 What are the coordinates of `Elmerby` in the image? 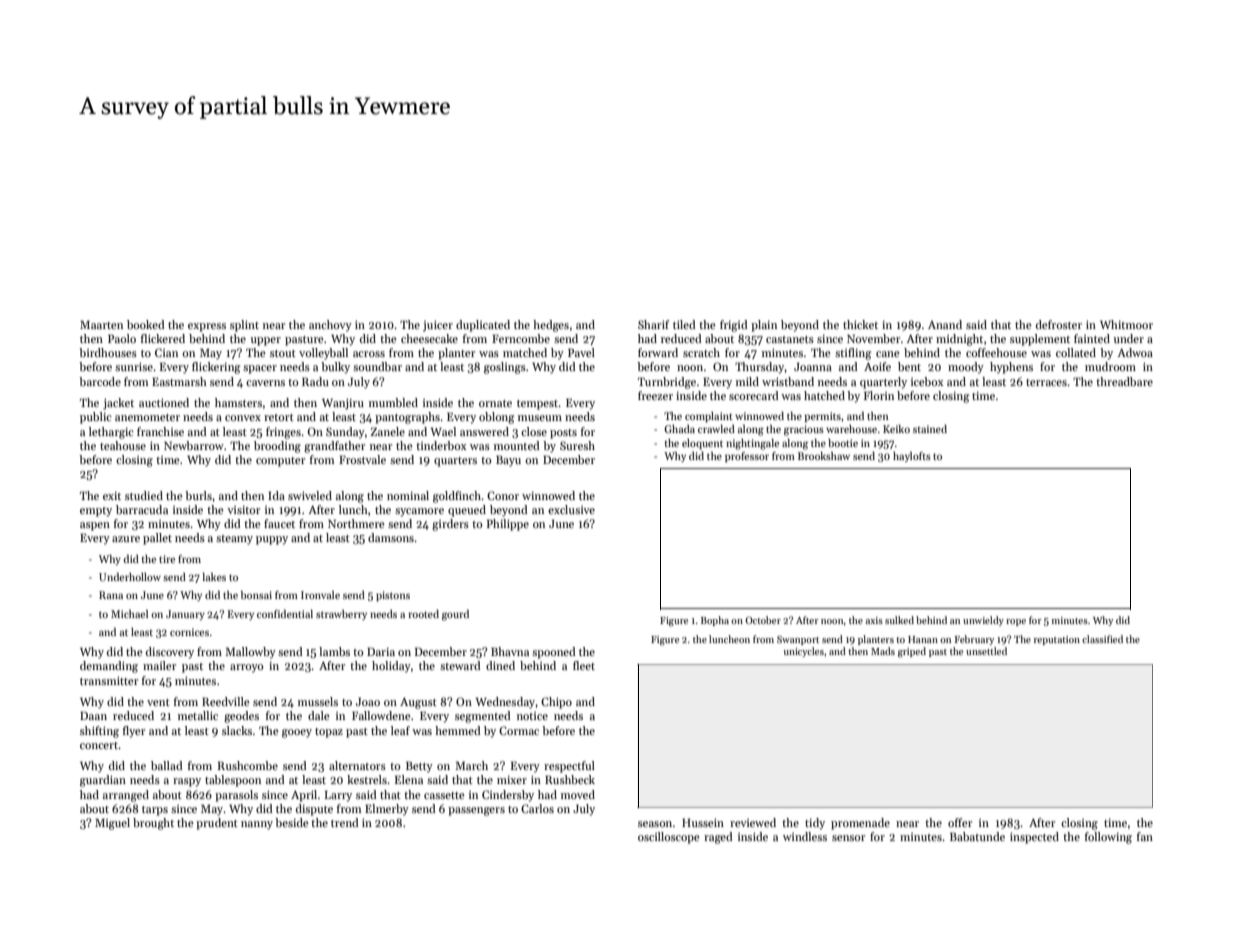 It's located at (387, 810).
